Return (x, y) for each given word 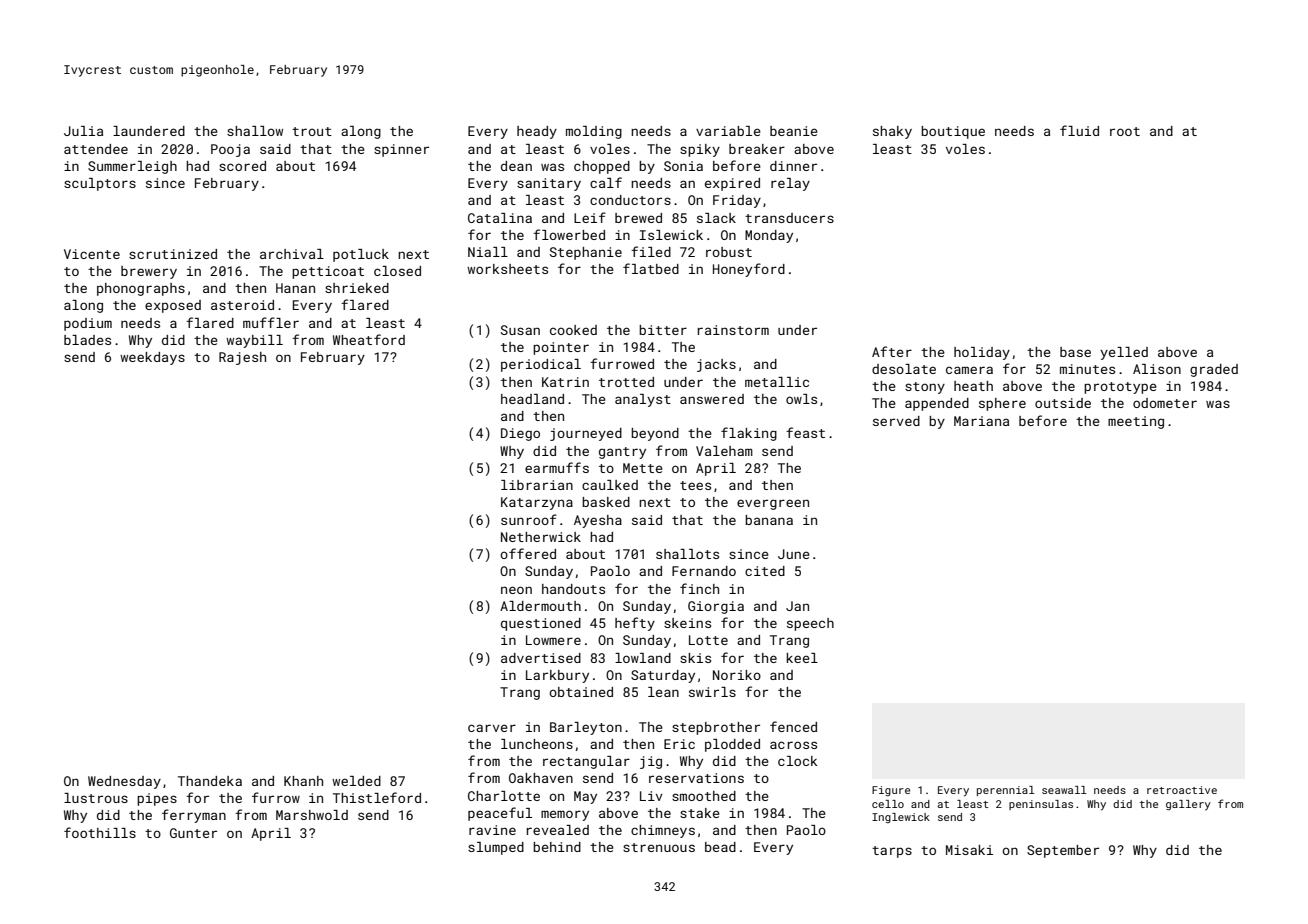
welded (356, 781)
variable (728, 131)
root (1125, 131)
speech (810, 624)
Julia (83, 131)
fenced (793, 726)
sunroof (529, 519)
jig (651, 762)
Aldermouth (540, 606)
